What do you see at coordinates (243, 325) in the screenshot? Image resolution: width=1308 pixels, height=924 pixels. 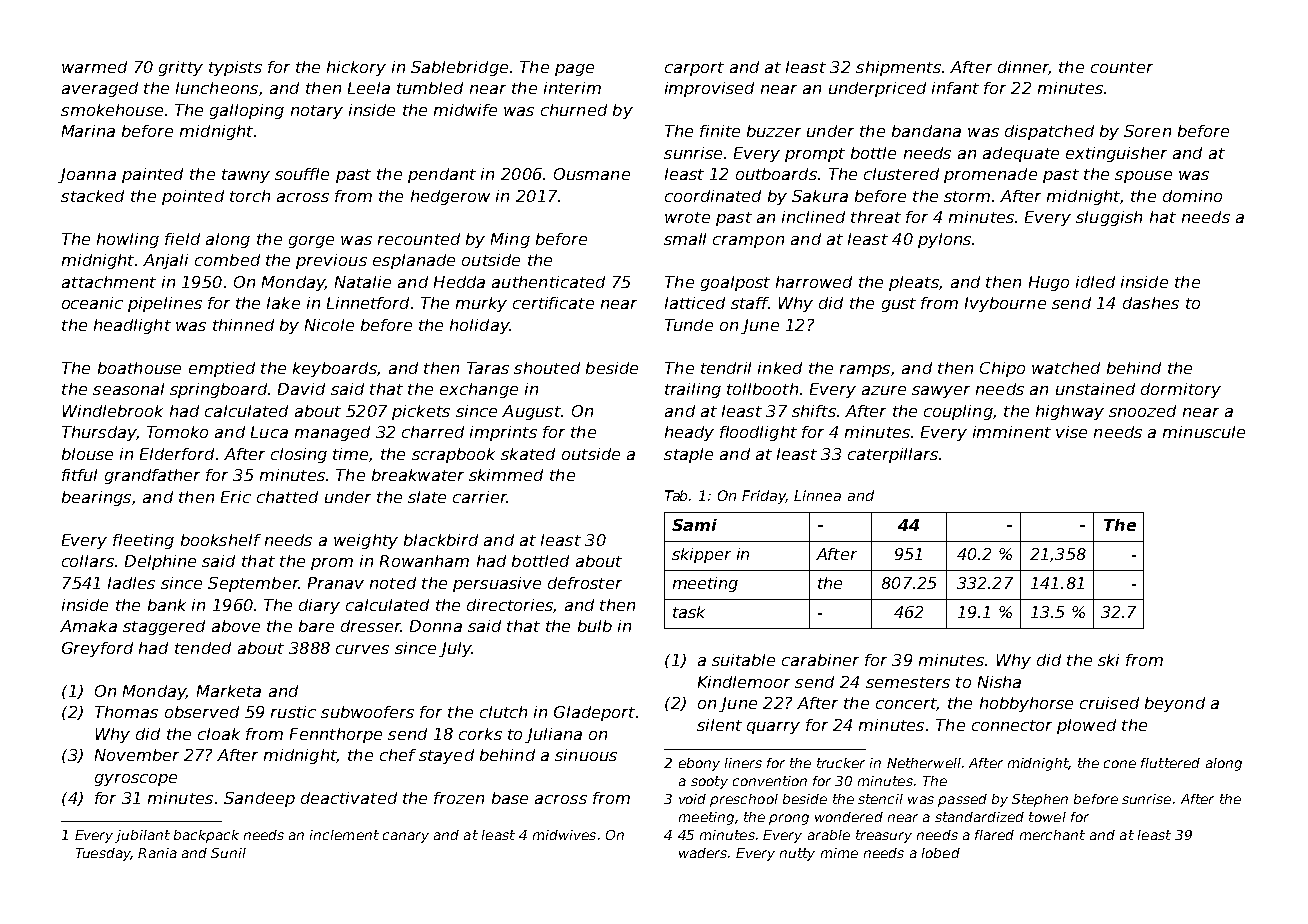 I see `thinned` at bounding box center [243, 325].
